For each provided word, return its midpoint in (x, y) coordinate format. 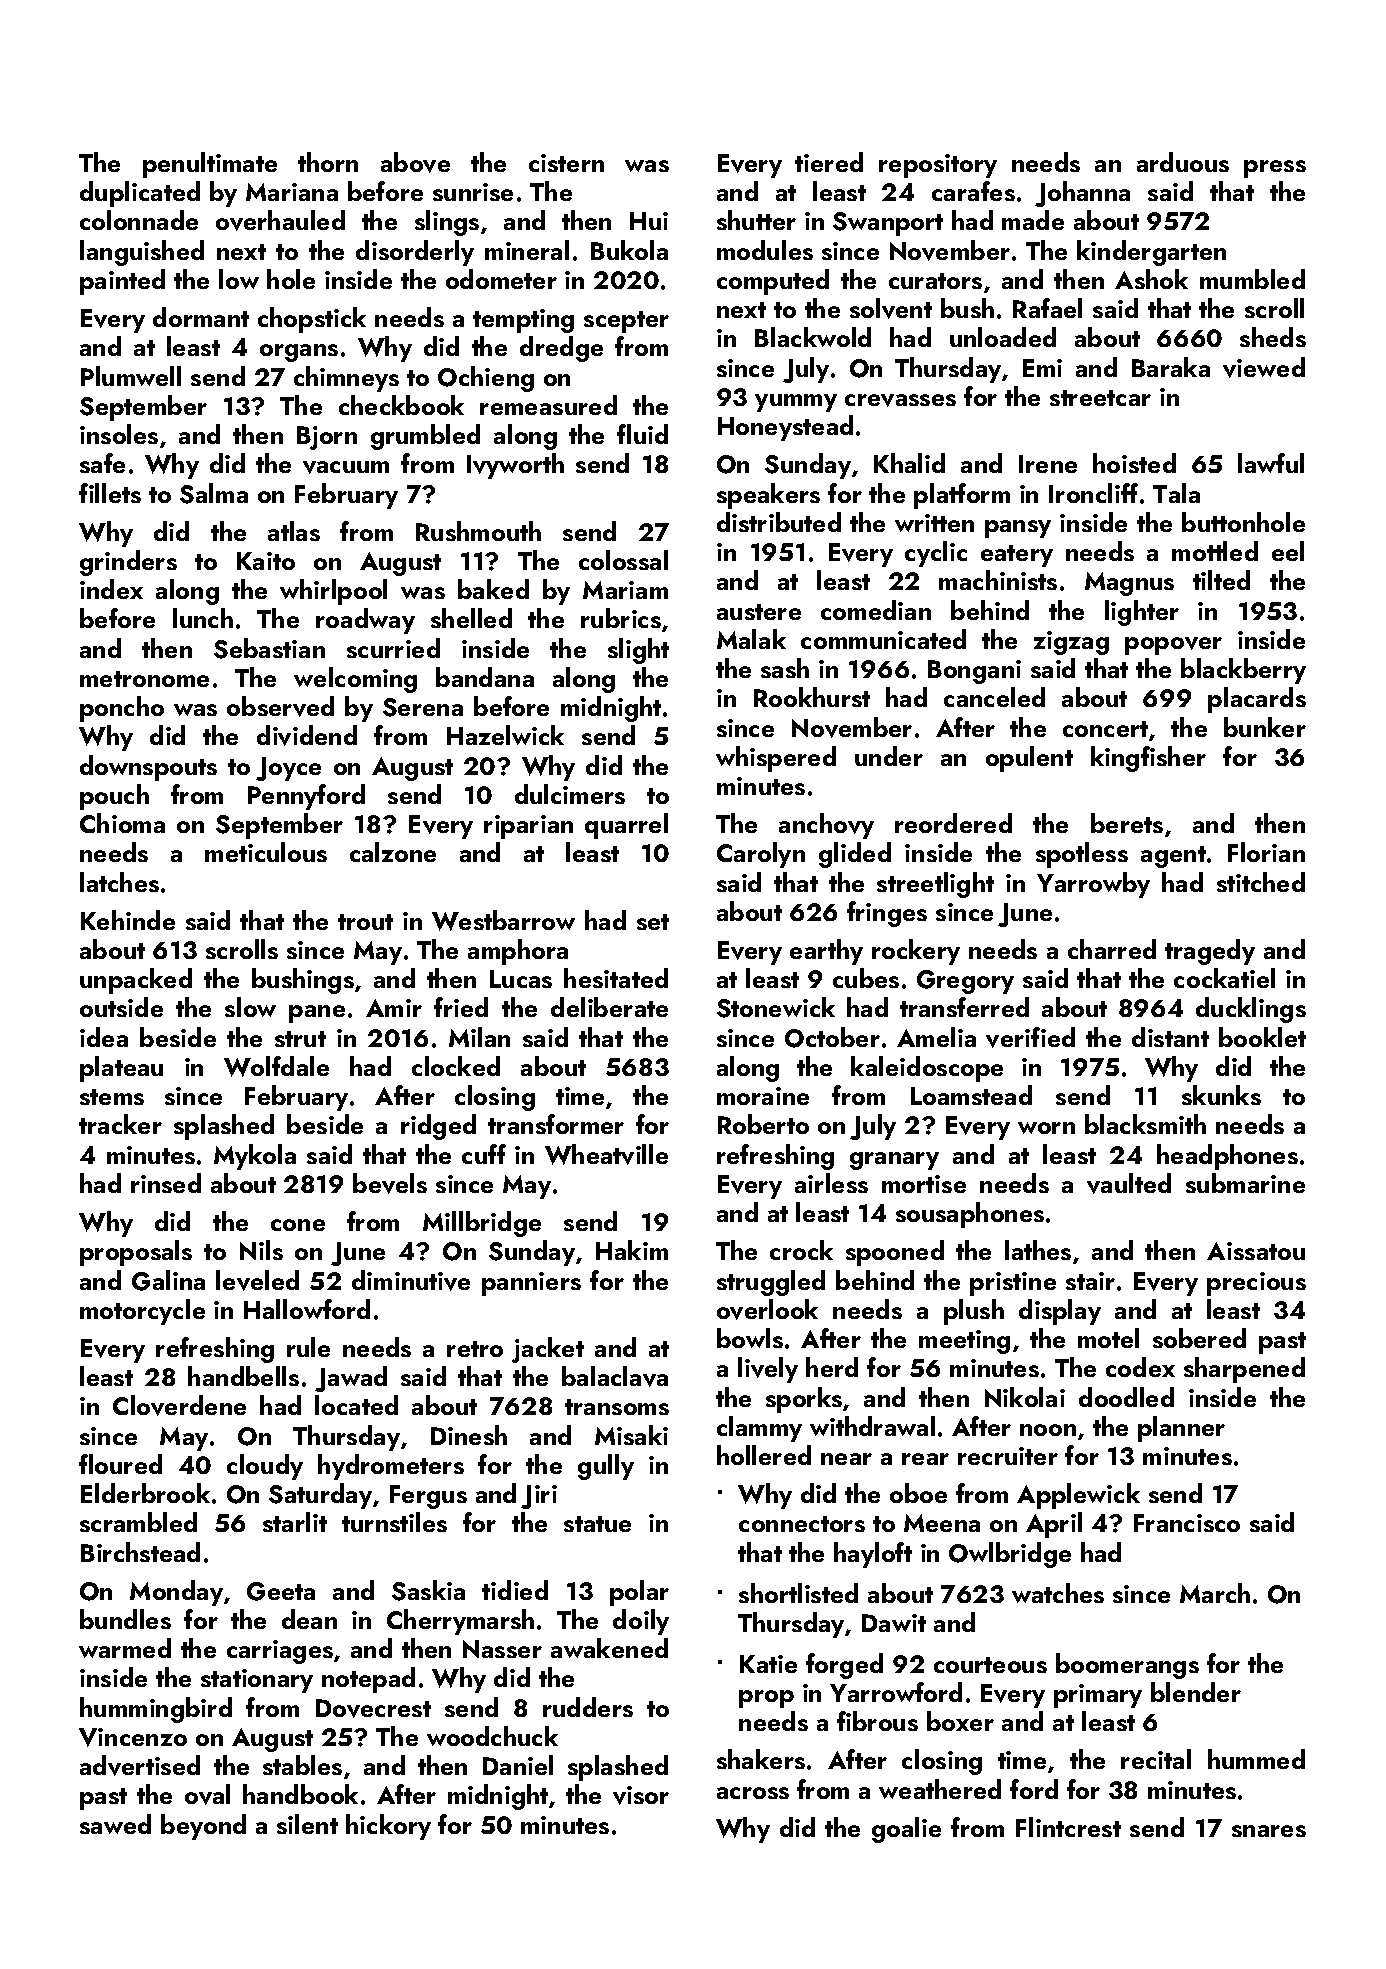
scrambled (138, 1522)
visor (641, 1795)
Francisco (1187, 1523)
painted (122, 282)
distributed (779, 522)
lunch (203, 618)
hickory (388, 1827)
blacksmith (1145, 1124)
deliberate (609, 1007)
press (1275, 169)
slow (250, 1007)
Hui (649, 221)
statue (597, 1524)
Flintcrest (1068, 1827)
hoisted (1134, 463)
